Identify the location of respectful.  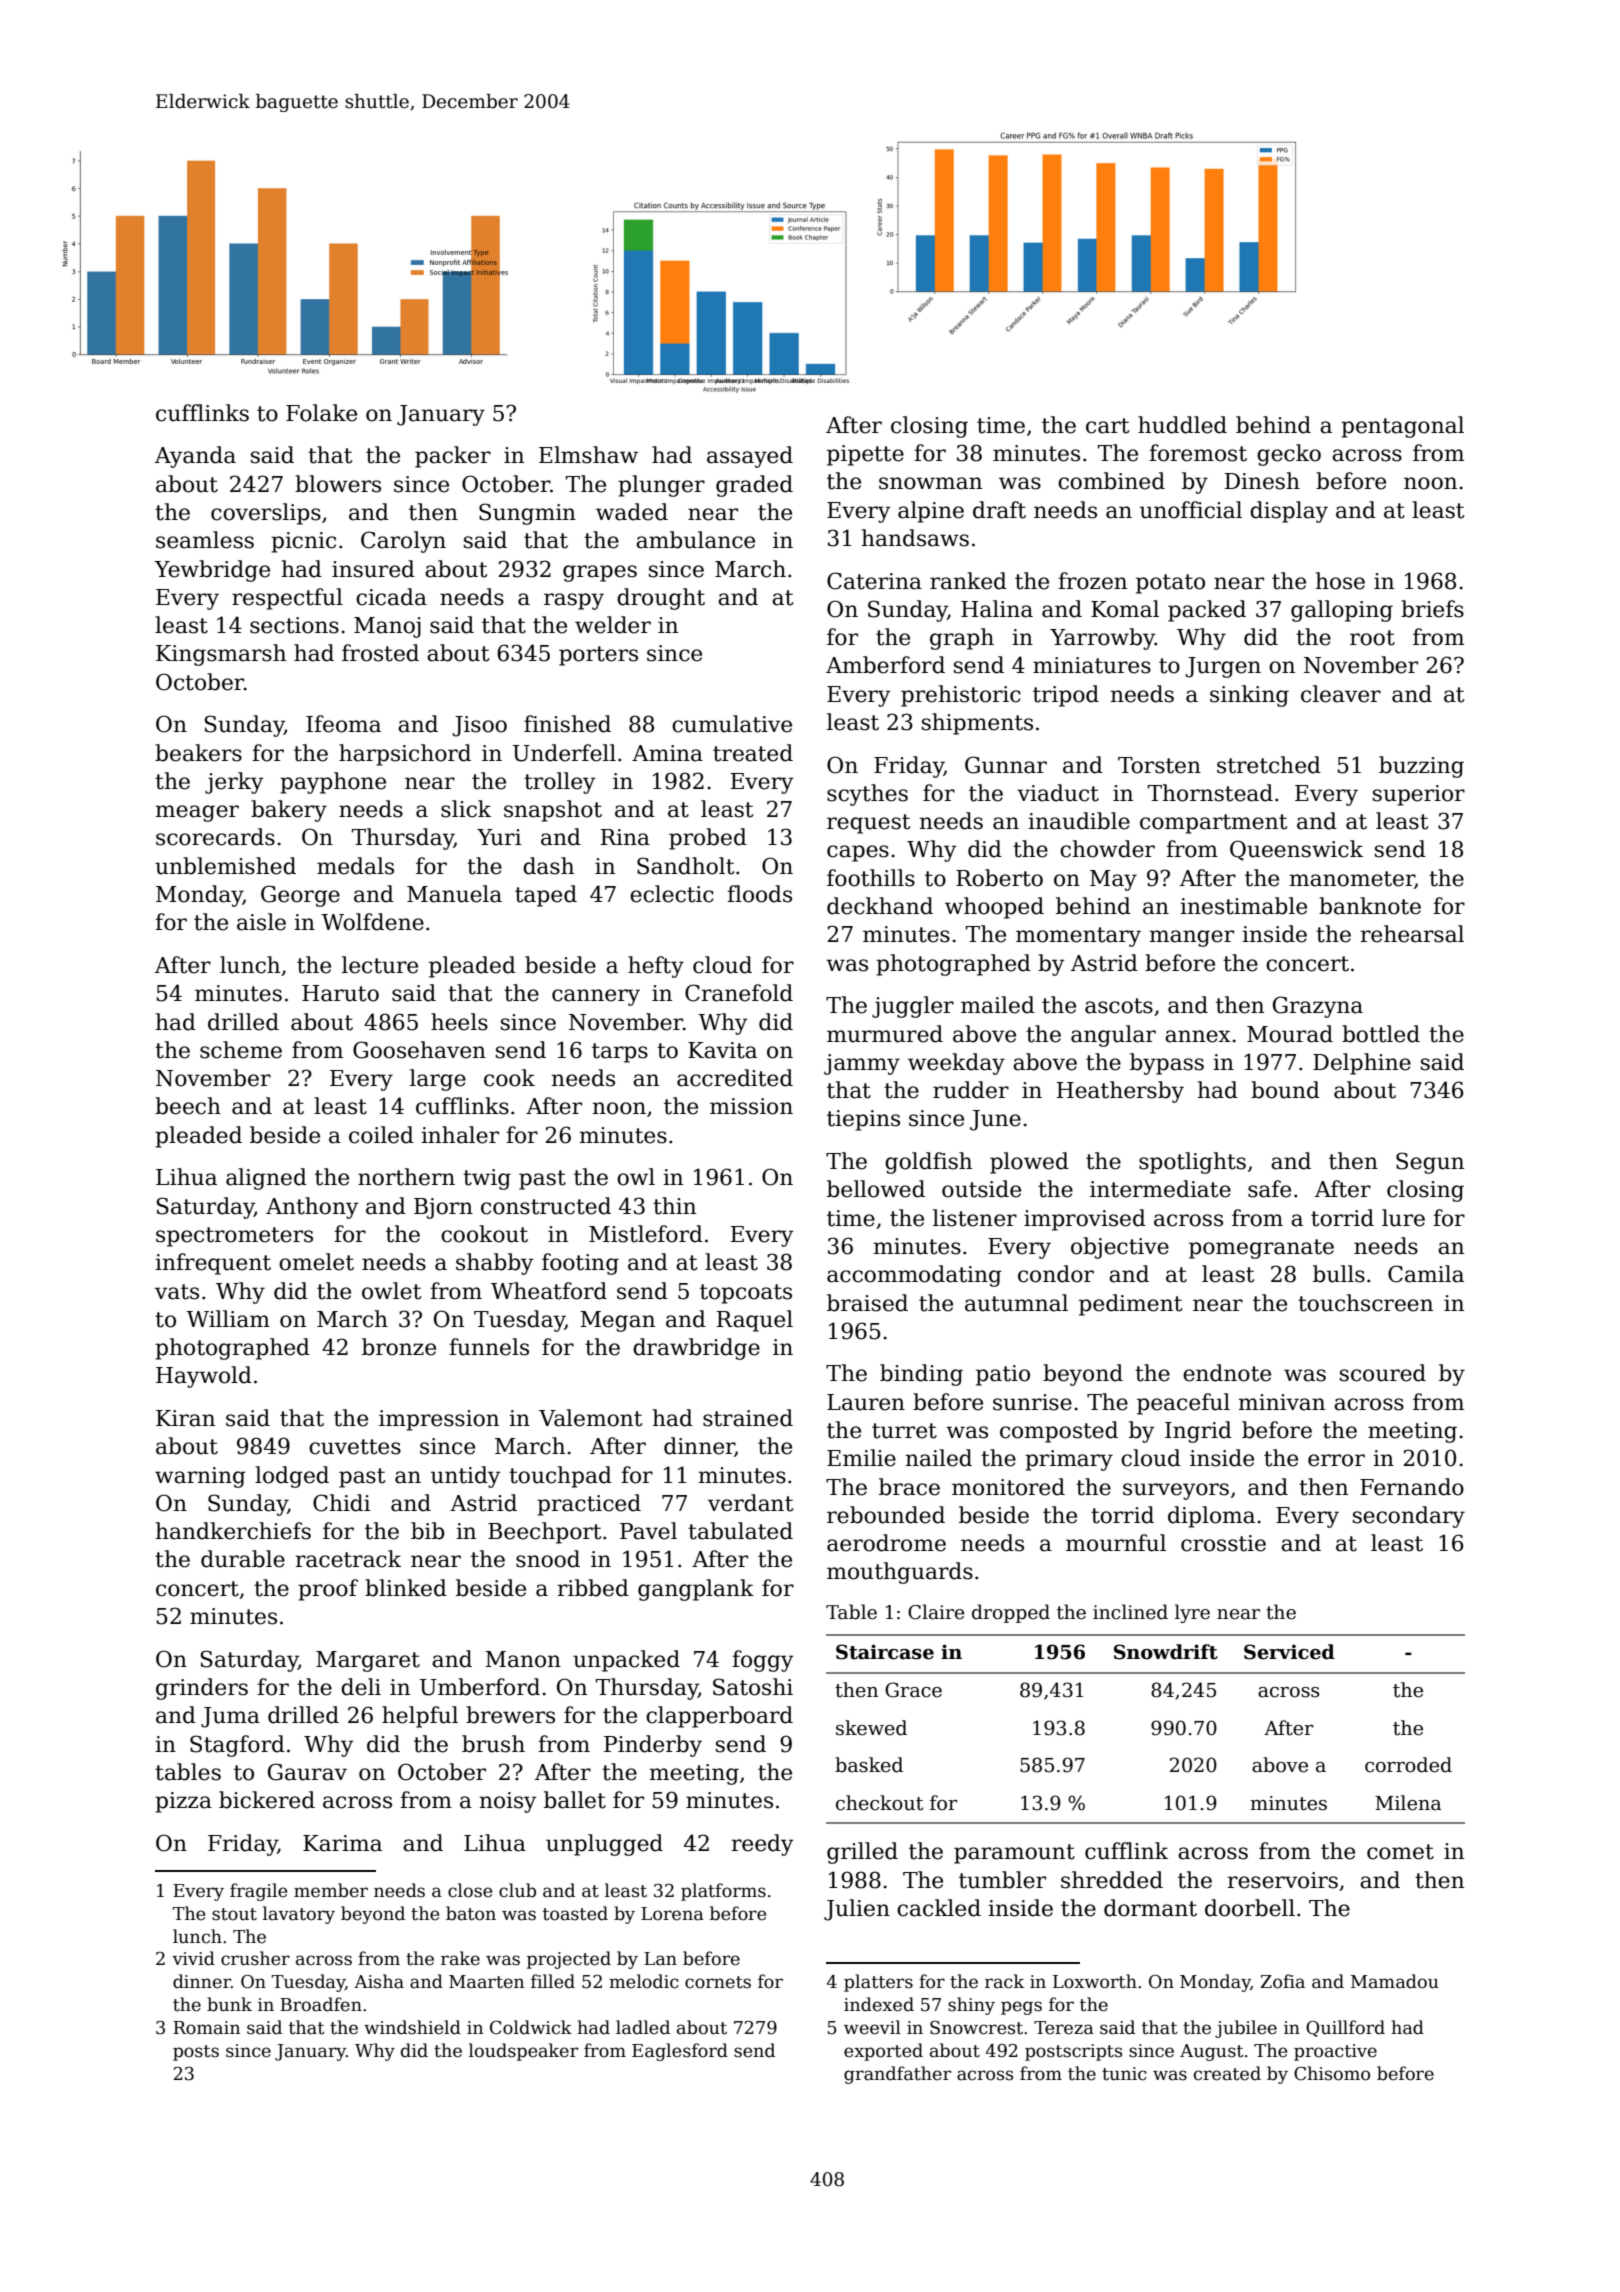
(287, 599).
